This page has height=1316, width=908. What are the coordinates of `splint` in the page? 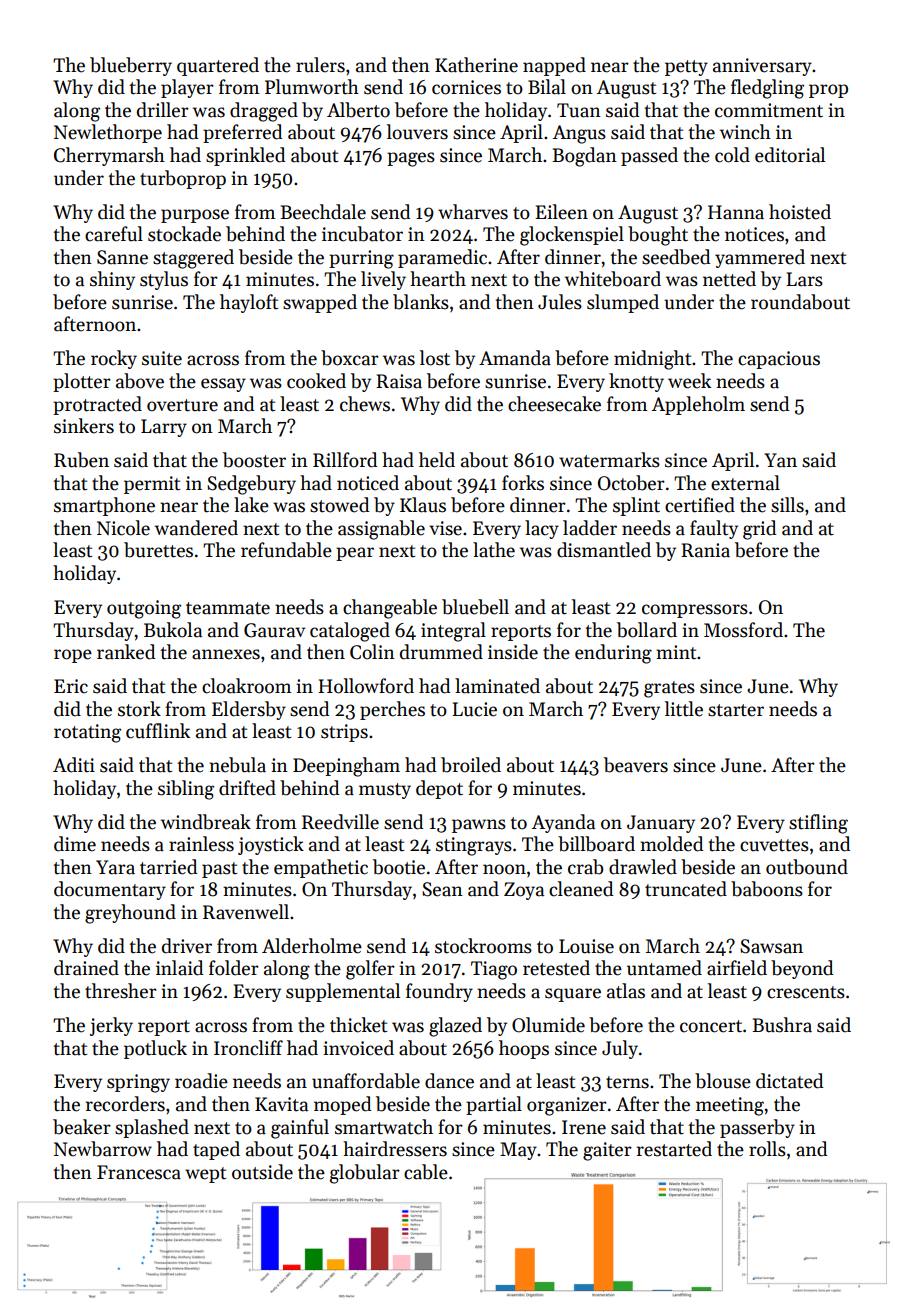 It's located at (636, 506).
